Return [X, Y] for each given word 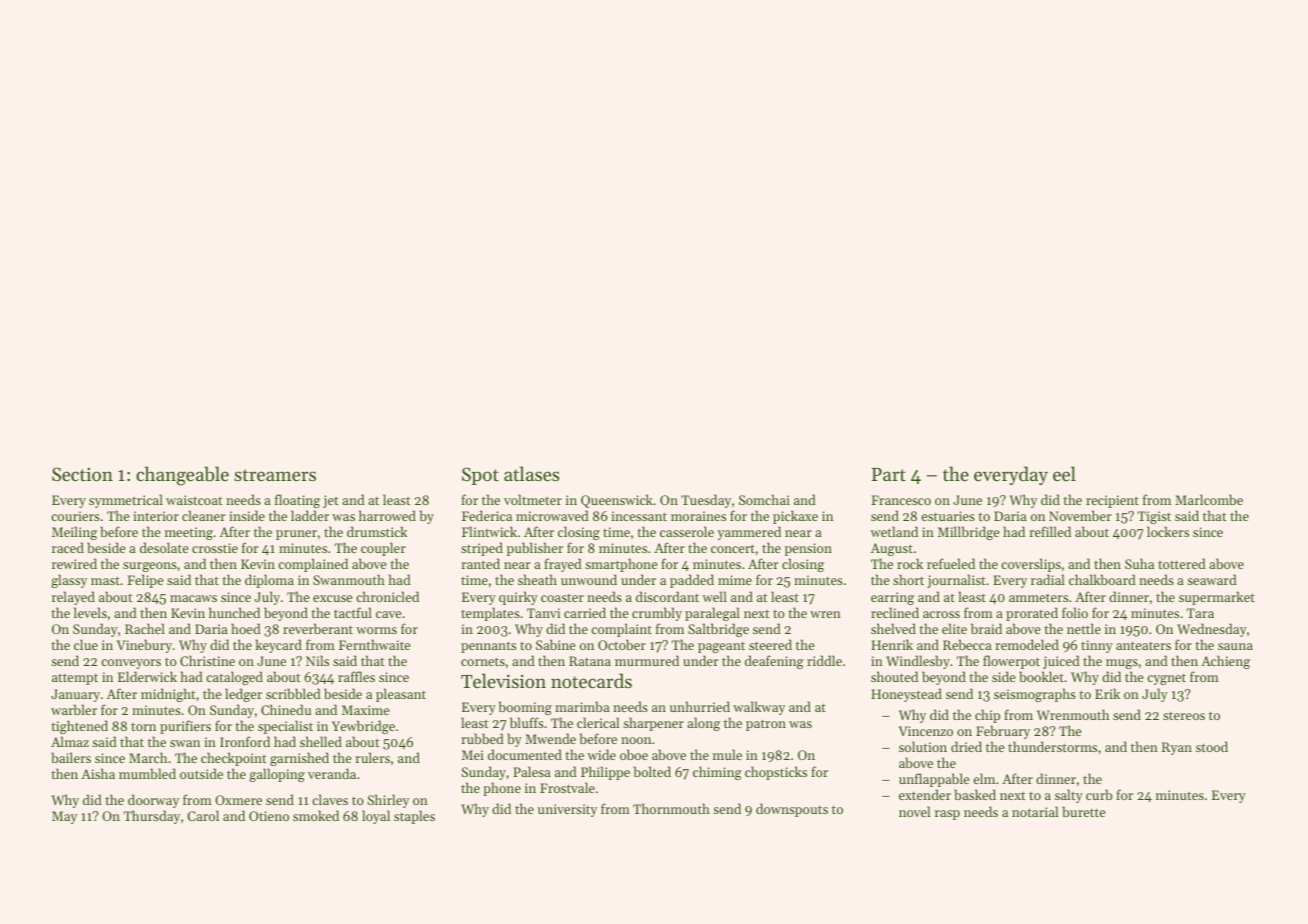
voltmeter [533, 499]
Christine [207, 660]
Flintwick [489, 531]
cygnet [1166, 679]
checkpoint [234, 759]
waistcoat [194, 500]
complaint [621, 630]
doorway [153, 801]
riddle [824, 660]
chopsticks [776, 773]
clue [86, 644]
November [1080, 515]
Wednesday [1212, 630]
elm [984, 778]
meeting [189, 533]
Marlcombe [1209, 499]
